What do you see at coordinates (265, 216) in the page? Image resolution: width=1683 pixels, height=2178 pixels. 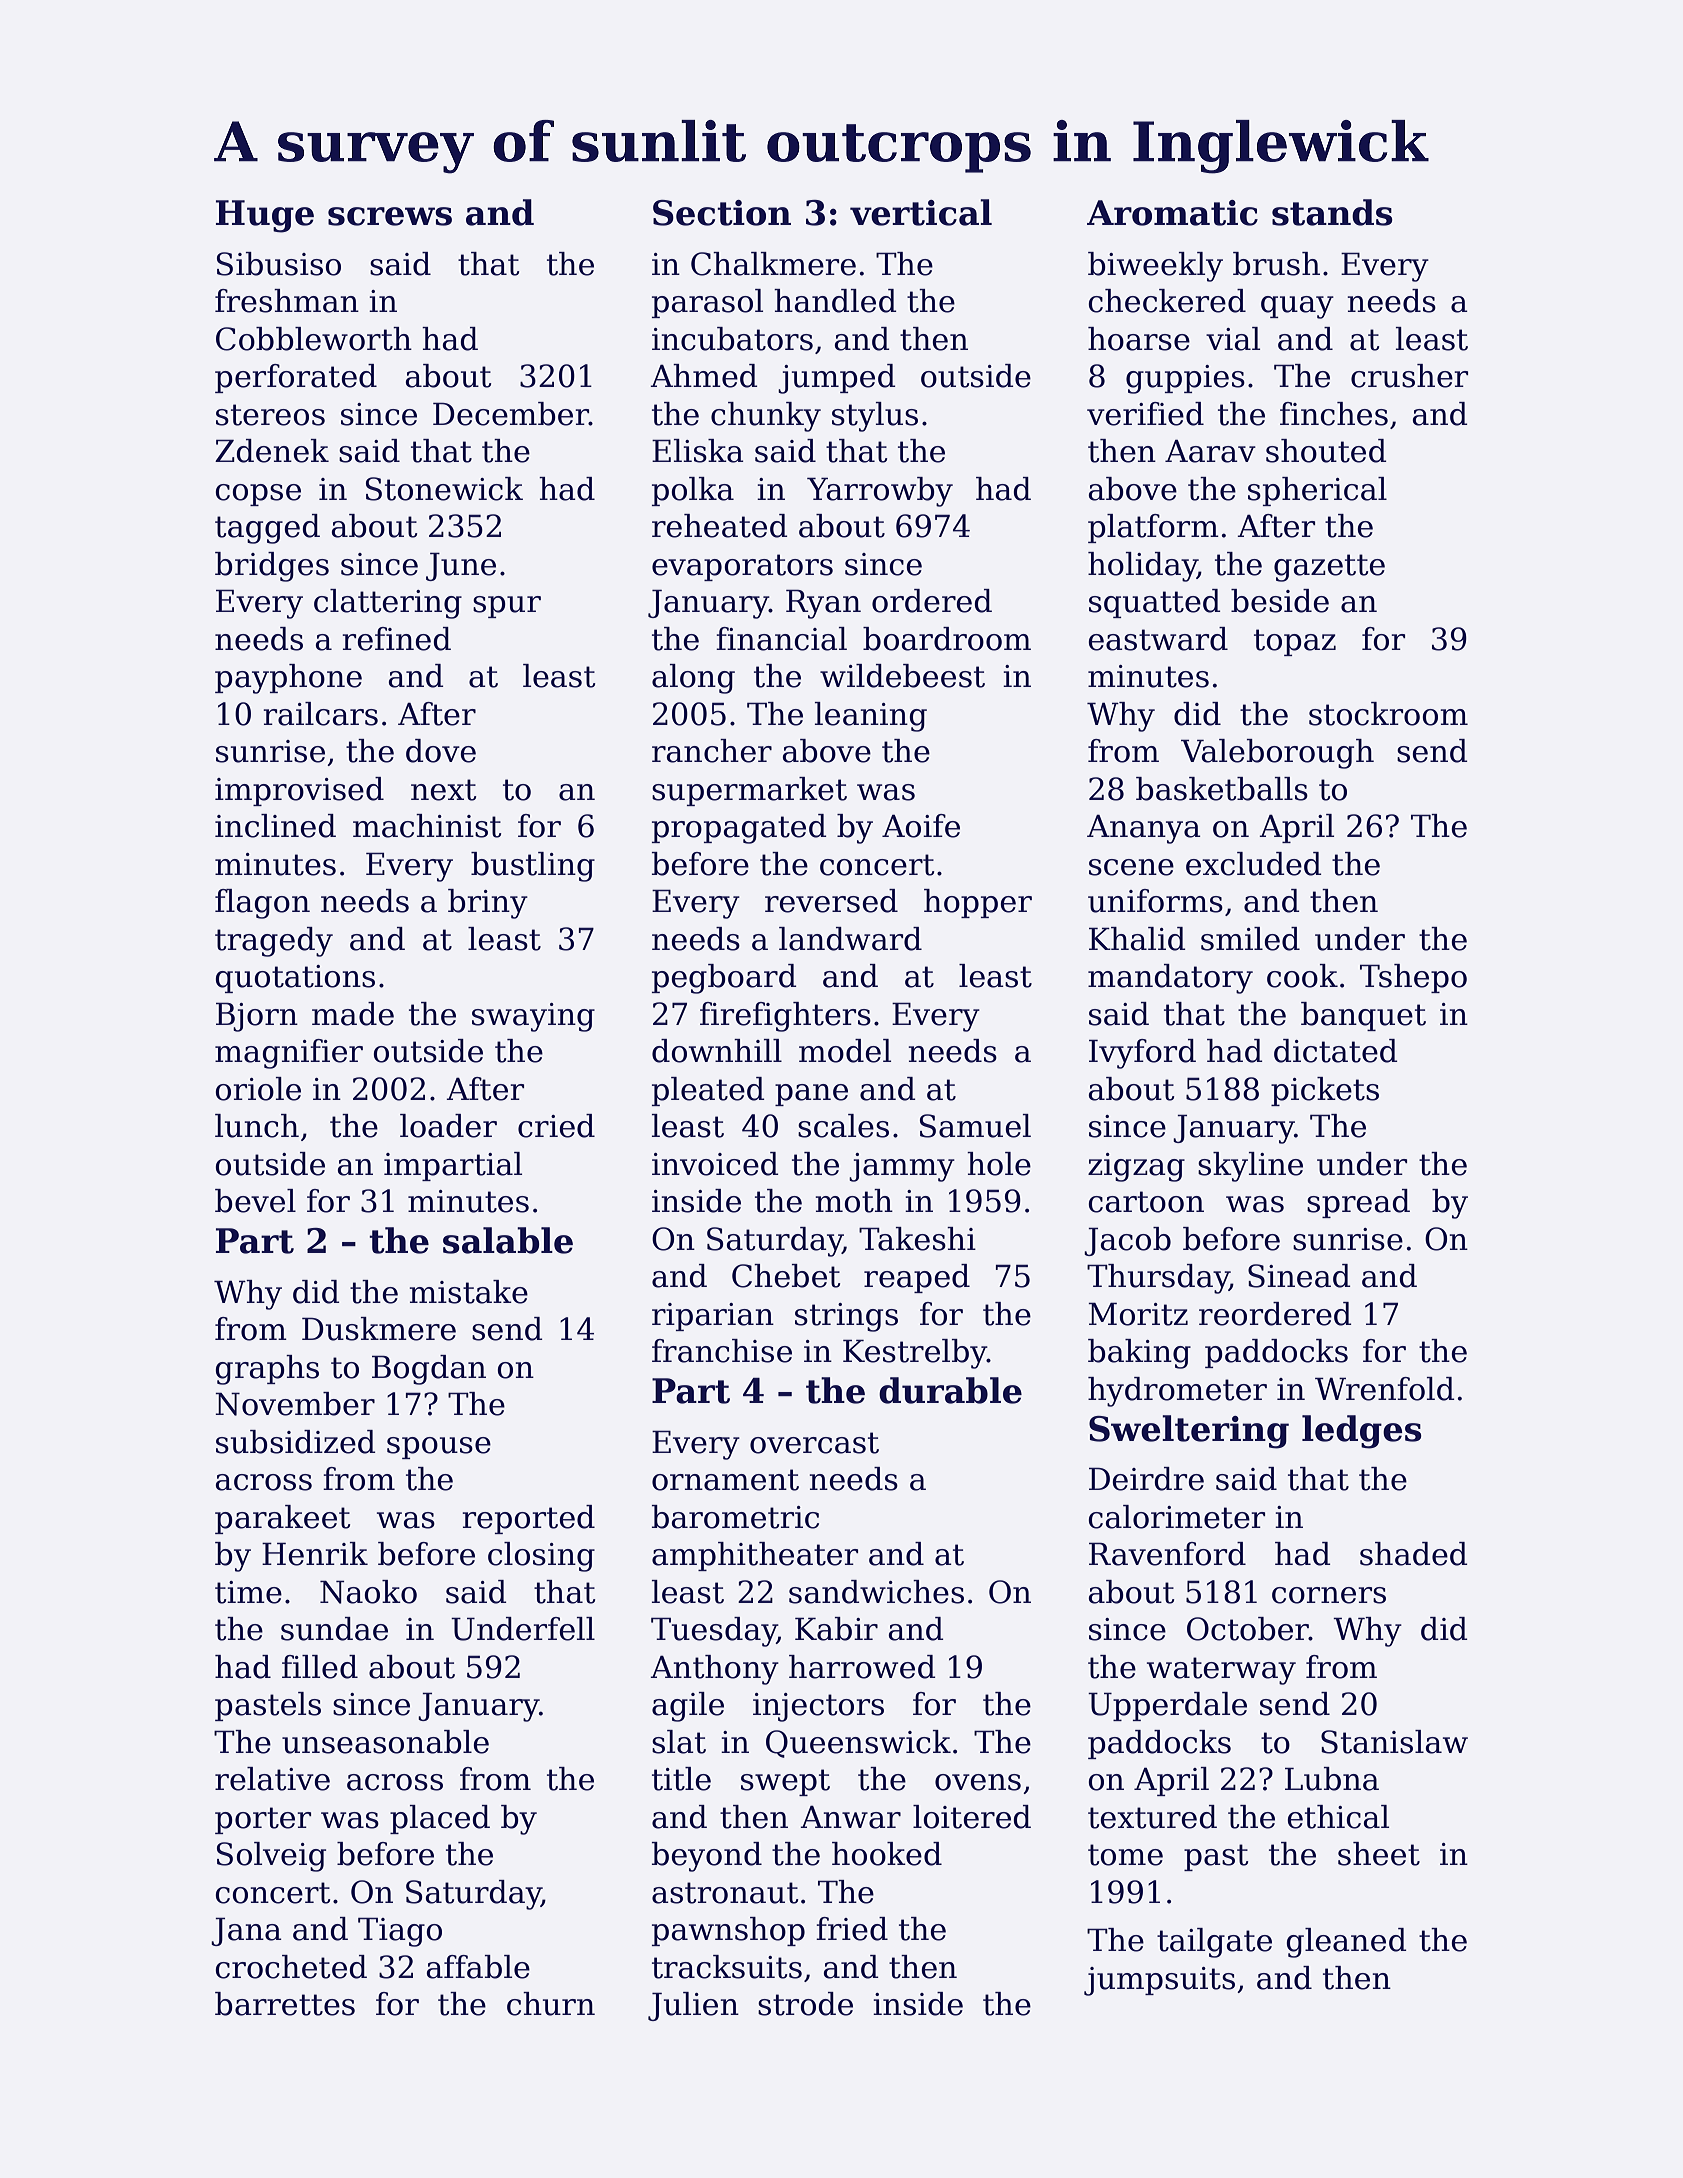 I see `Huge` at bounding box center [265, 216].
